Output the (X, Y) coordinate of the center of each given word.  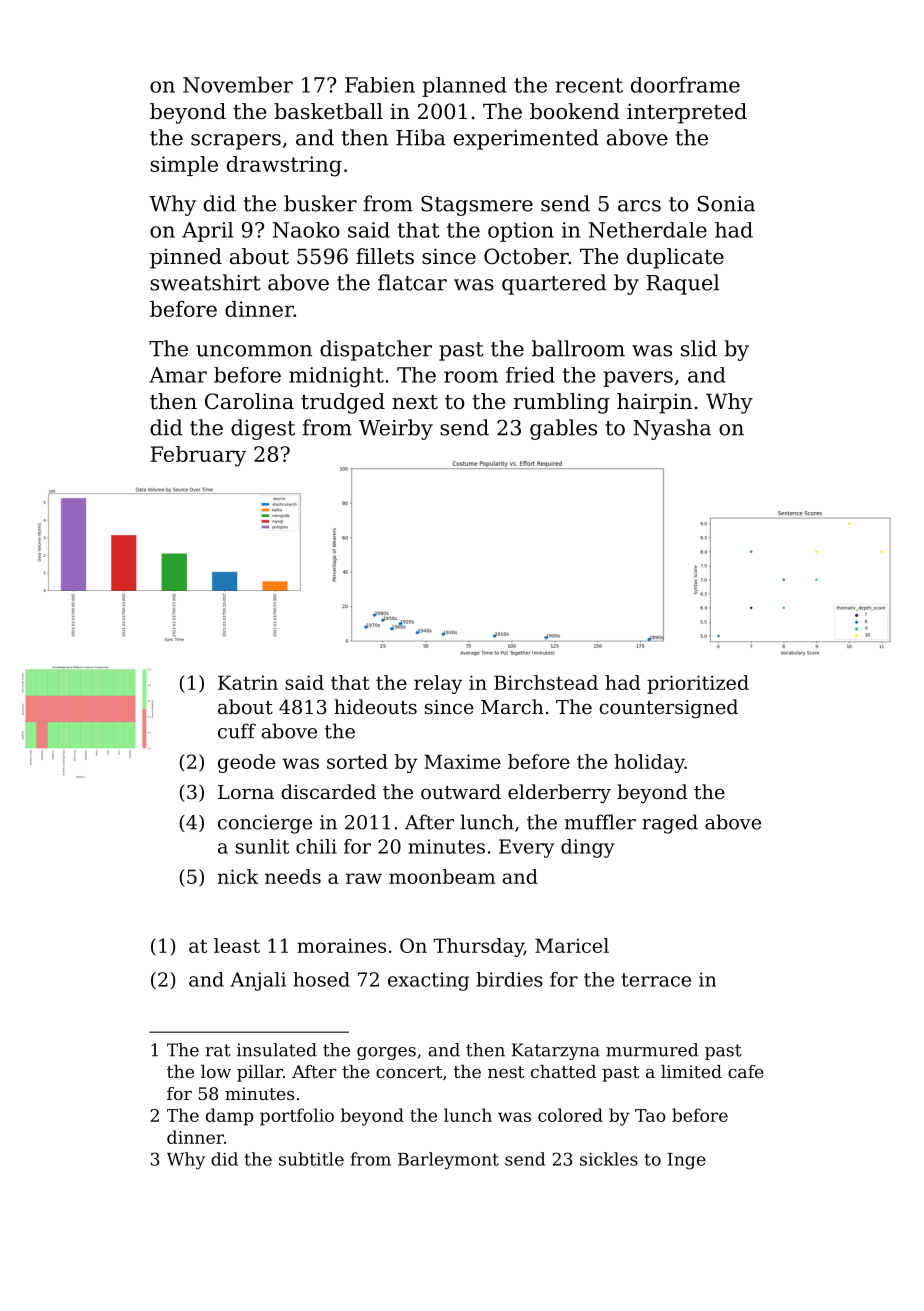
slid (699, 348)
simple (184, 166)
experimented (526, 139)
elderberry (559, 794)
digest (263, 429)
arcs (639, 206)
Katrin (248, 682)
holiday (649, 763)
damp (229, 1117)
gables (563, 429)
